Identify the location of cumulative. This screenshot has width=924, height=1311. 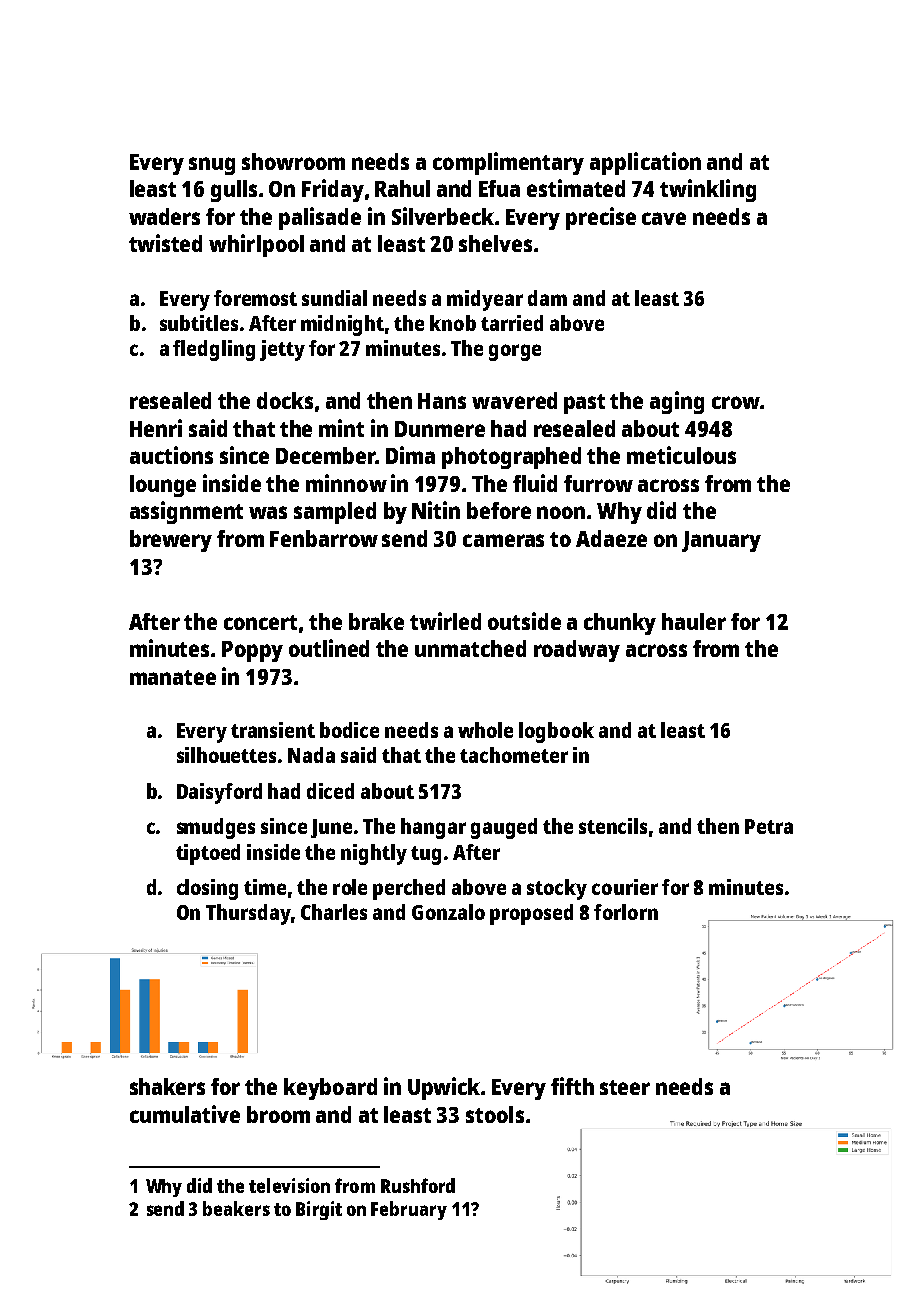
(185, 1114).
